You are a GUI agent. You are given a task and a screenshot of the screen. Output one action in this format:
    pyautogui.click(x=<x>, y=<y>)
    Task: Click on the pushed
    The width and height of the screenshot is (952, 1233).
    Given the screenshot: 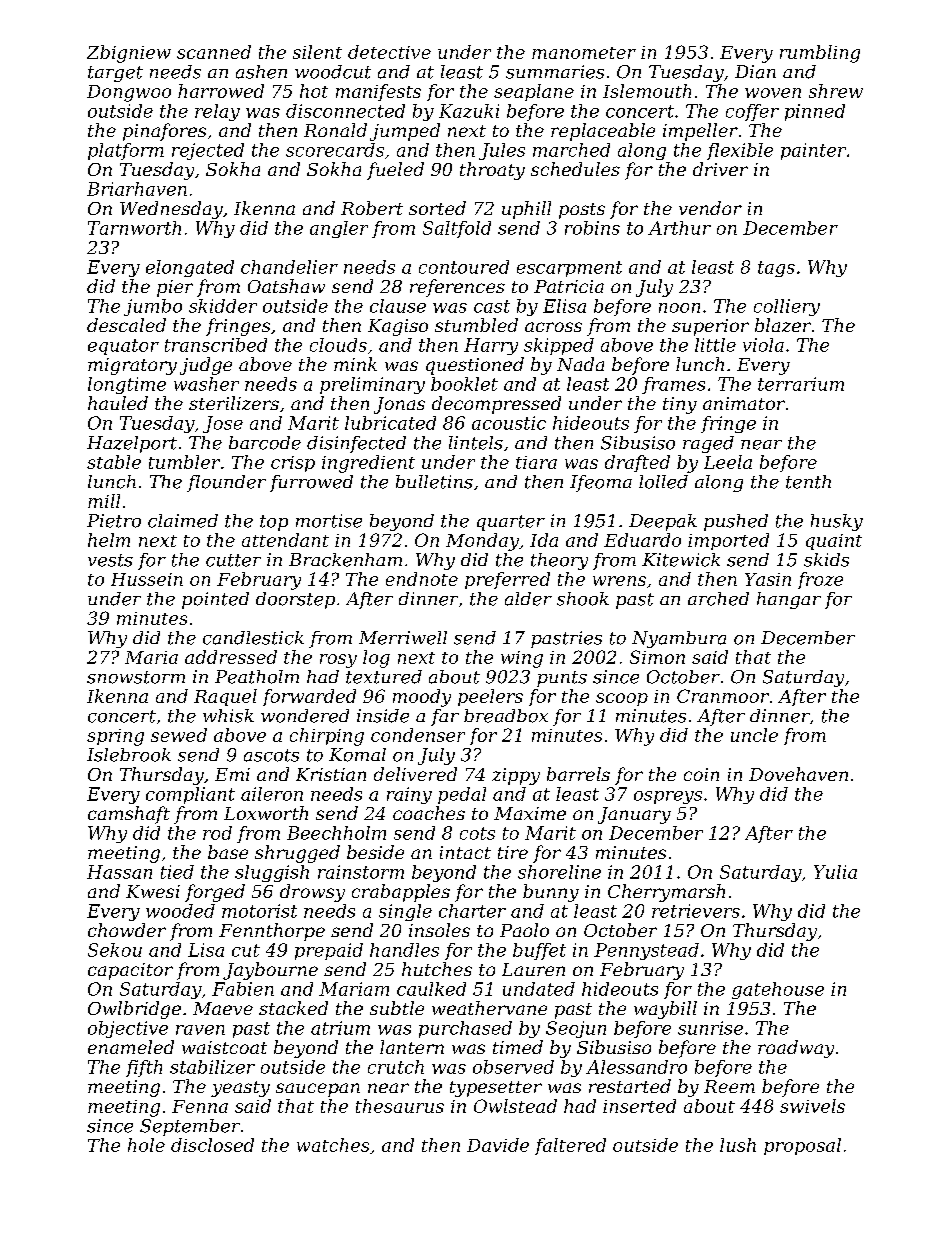 What is the action you would take?
    pyautogui.click(x=736, y=522)
